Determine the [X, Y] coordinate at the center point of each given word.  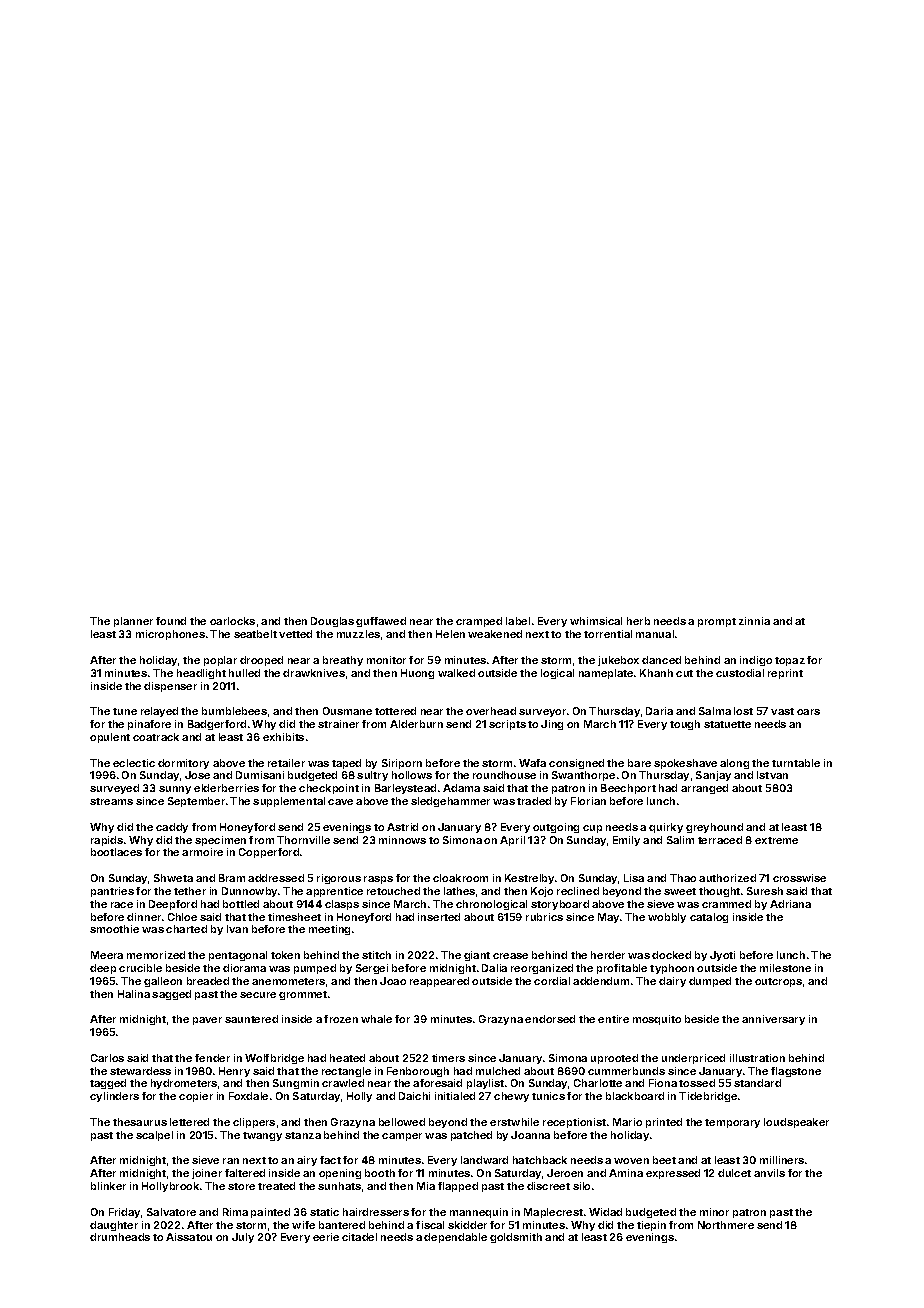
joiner [207, 1174]
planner [133, 622]
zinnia [754, 621]
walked [456, 673]
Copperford [269, 853]
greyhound [714, 828]
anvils [769, 1173]
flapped [458, 1187]
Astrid [402, 827]
